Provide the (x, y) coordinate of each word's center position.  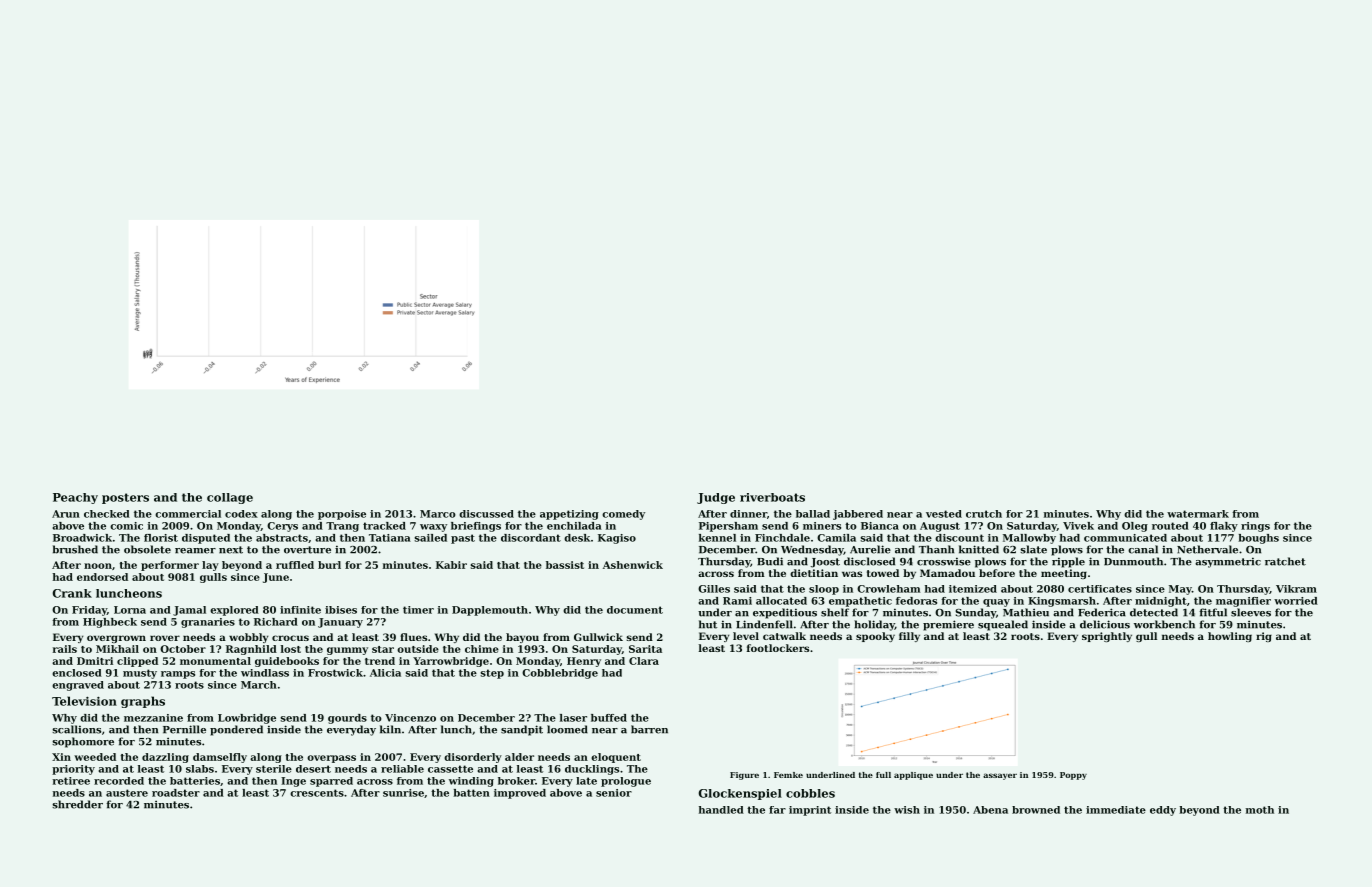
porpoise (342, 515)
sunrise (403, 793)
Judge (716, 498)
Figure (744, 776)
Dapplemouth (490, 611)
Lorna (130, 610)
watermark (1198, 514)
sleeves (1251, 612)
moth (1260, 810)
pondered (236, 730)
